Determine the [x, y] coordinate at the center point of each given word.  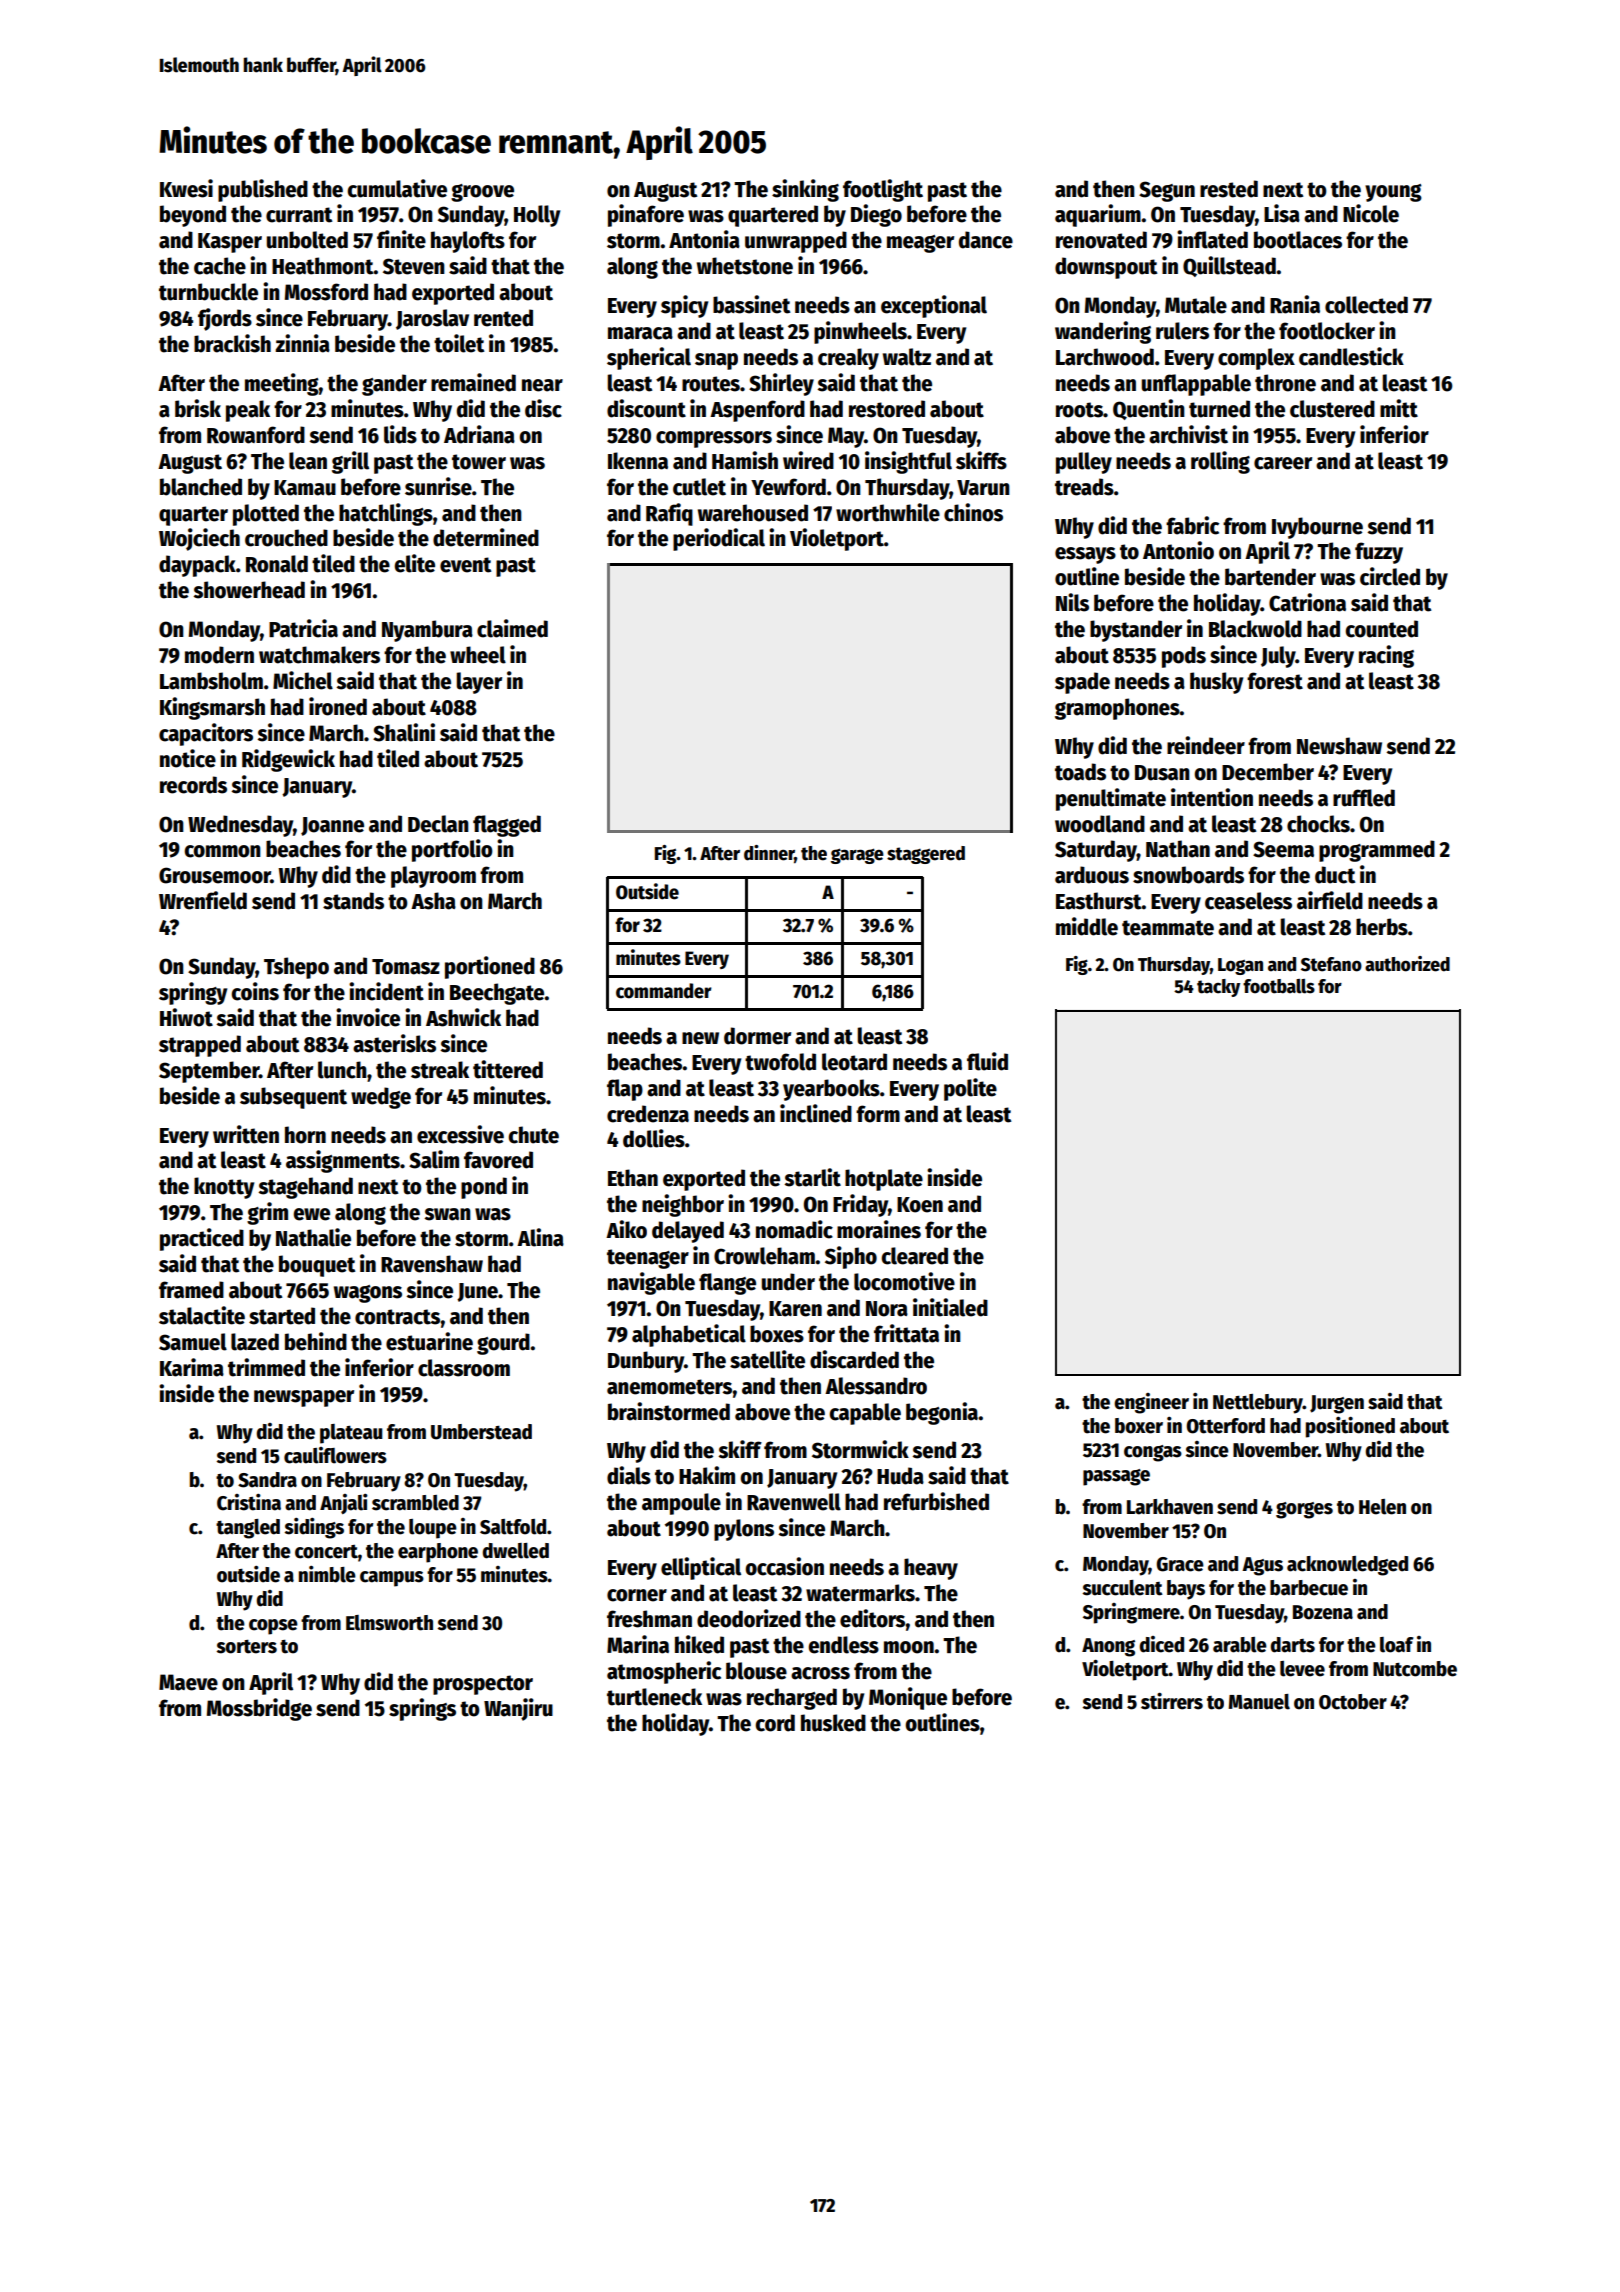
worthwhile [888, 512]
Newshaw [1339, 746]
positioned [1350, 1427]
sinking [805, 190]
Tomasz [406, 967]
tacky [1218, 988]
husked [833, 1723]
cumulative [397, 188]
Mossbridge [259, 1709]
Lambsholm [211, 681]
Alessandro [876, 1386]
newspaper [304, 1398]
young [1393, 193]
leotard [854, 1062]
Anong [1108, 1647]
